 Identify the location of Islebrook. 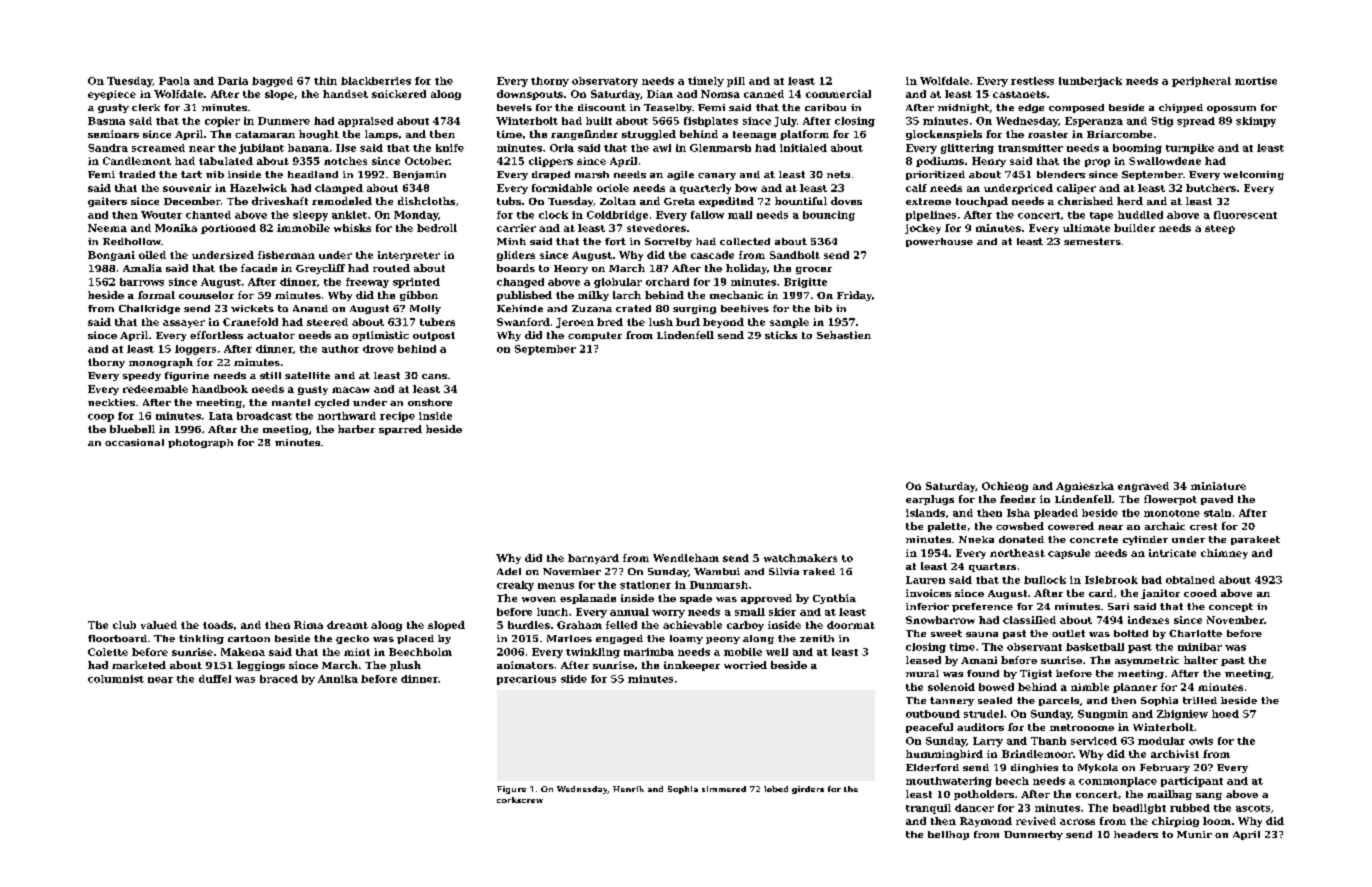
(1111, 580).
